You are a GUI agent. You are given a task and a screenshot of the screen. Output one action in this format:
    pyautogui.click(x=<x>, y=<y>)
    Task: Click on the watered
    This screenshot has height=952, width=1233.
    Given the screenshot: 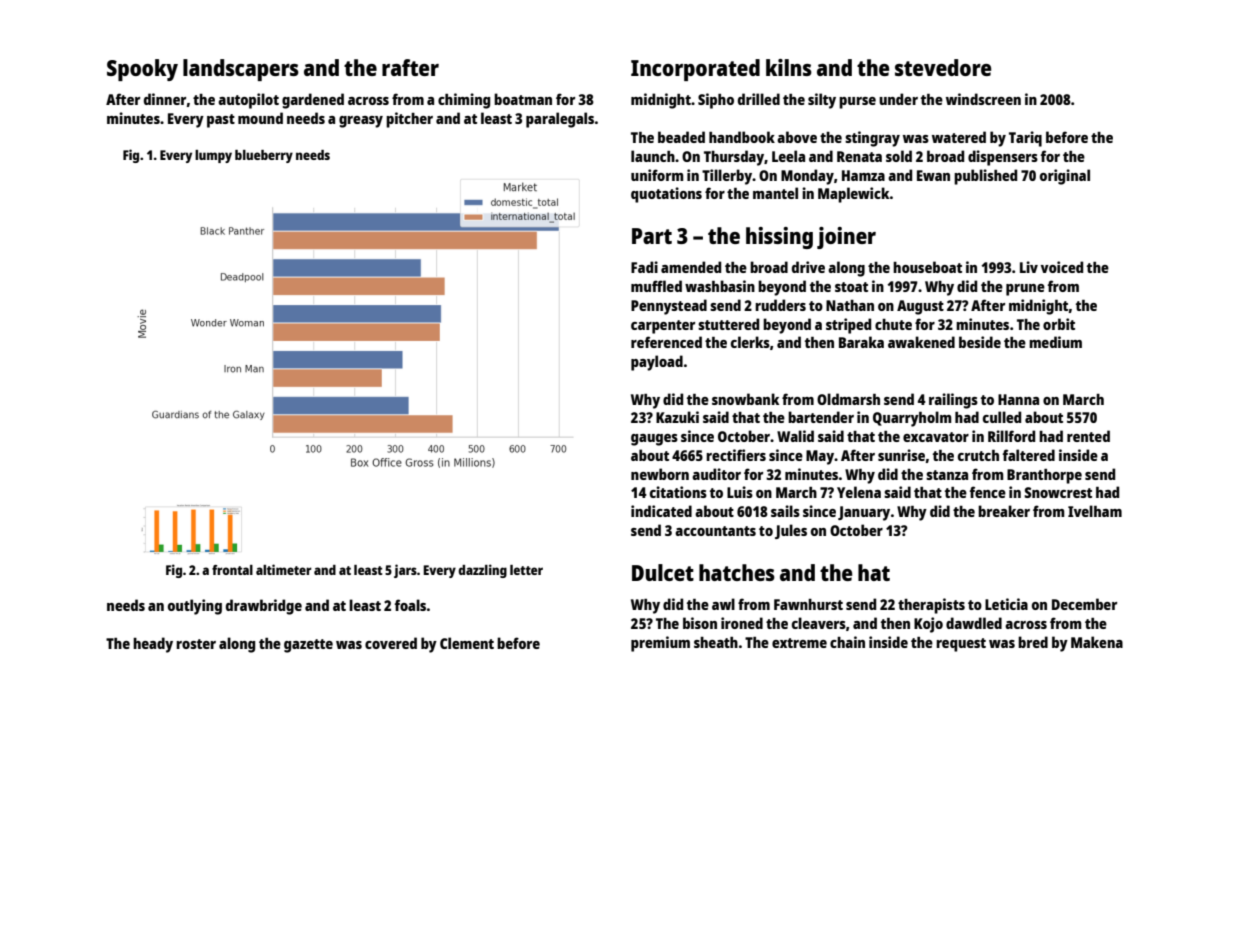 What is the action you would take?
    pyautogui.click(x=959, y=137)
